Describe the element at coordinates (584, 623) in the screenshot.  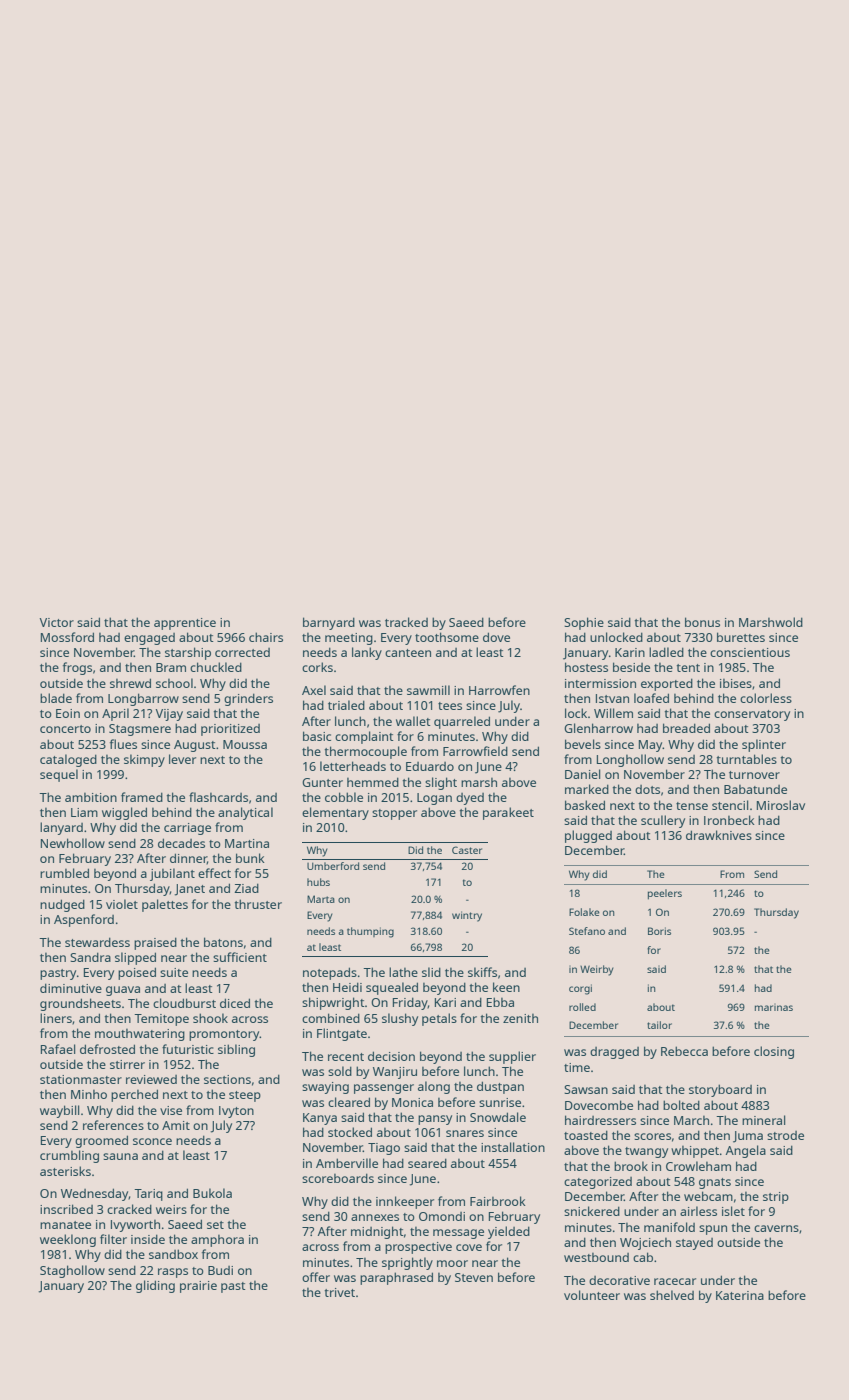
I see `Sophie` at that location.
